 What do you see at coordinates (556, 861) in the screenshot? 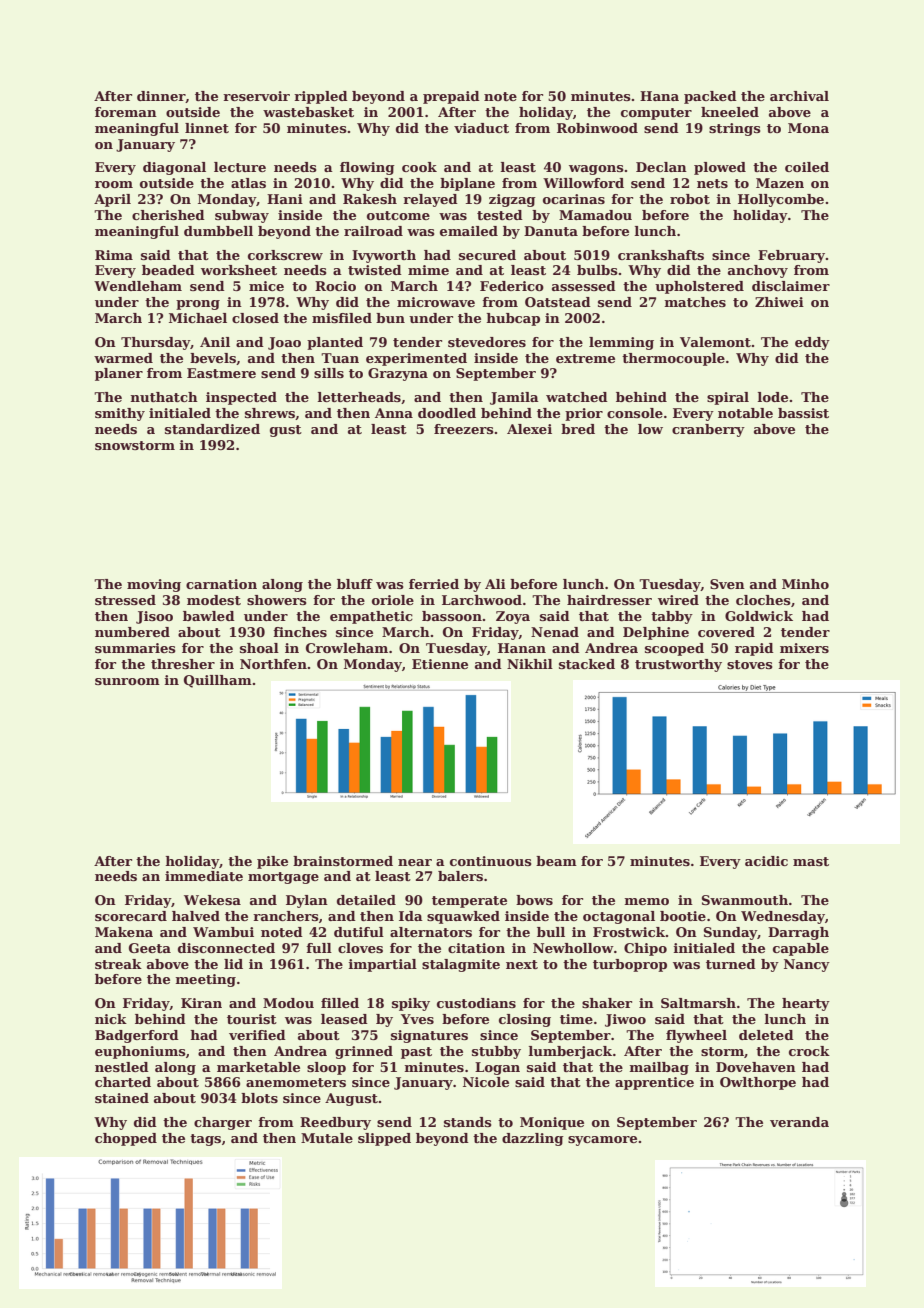
I see `beam` at bounding box center [556, 861].
